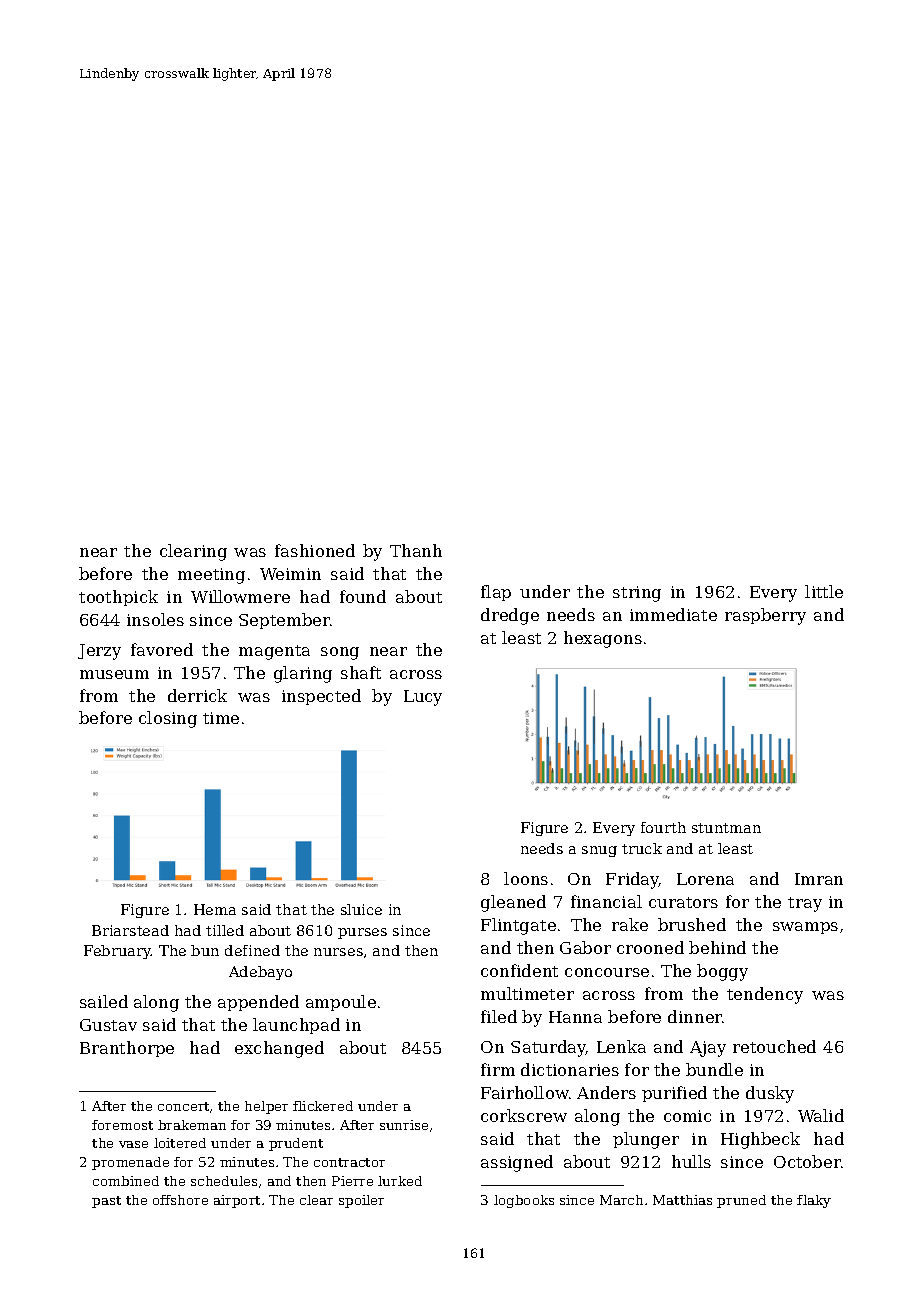  What do you see at coordinates (361, 1201) in the screenshot?
I see `spoiler` at bounding box center [361, 1201].
